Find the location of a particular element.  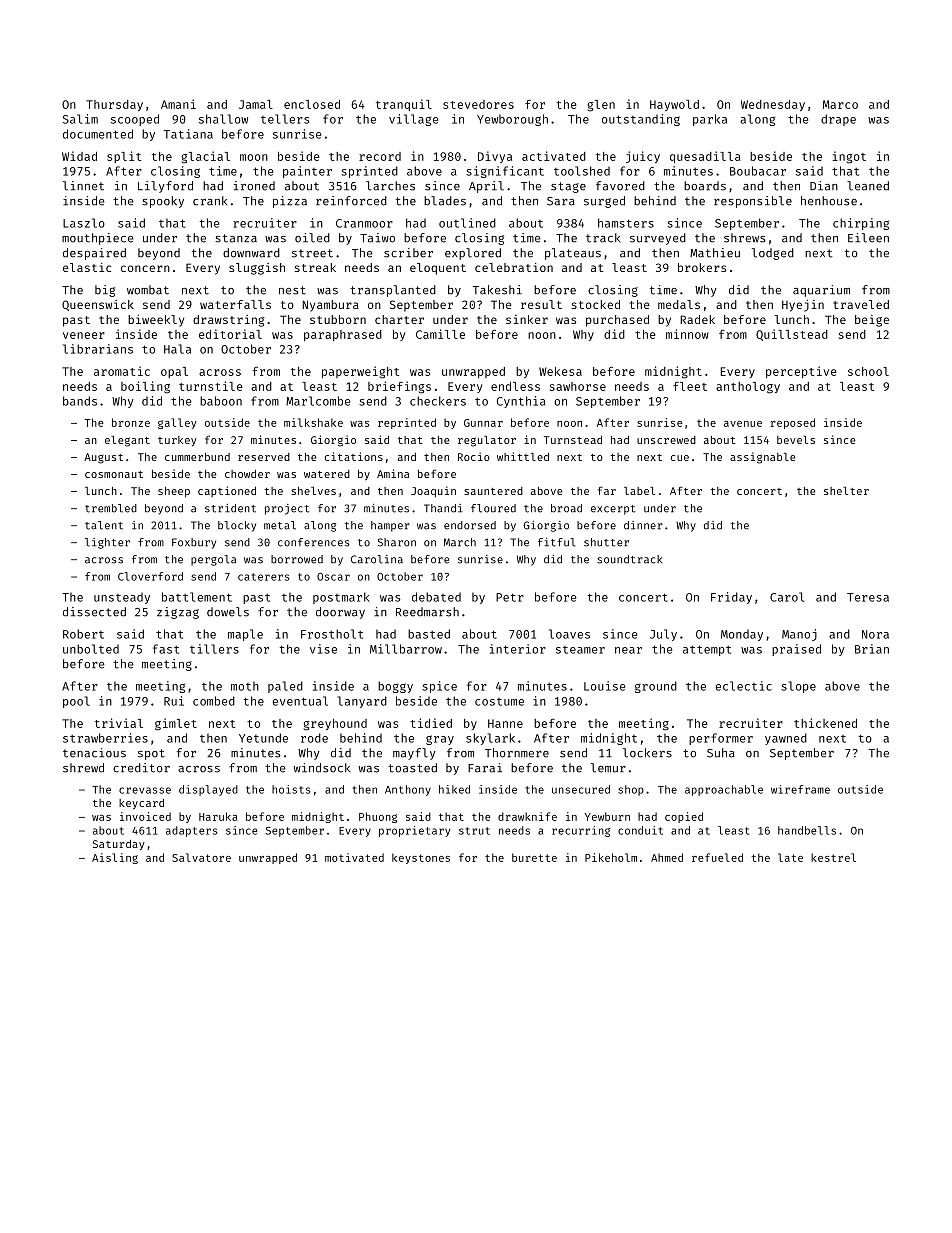

Farai is located at coordinates (485, 768).
